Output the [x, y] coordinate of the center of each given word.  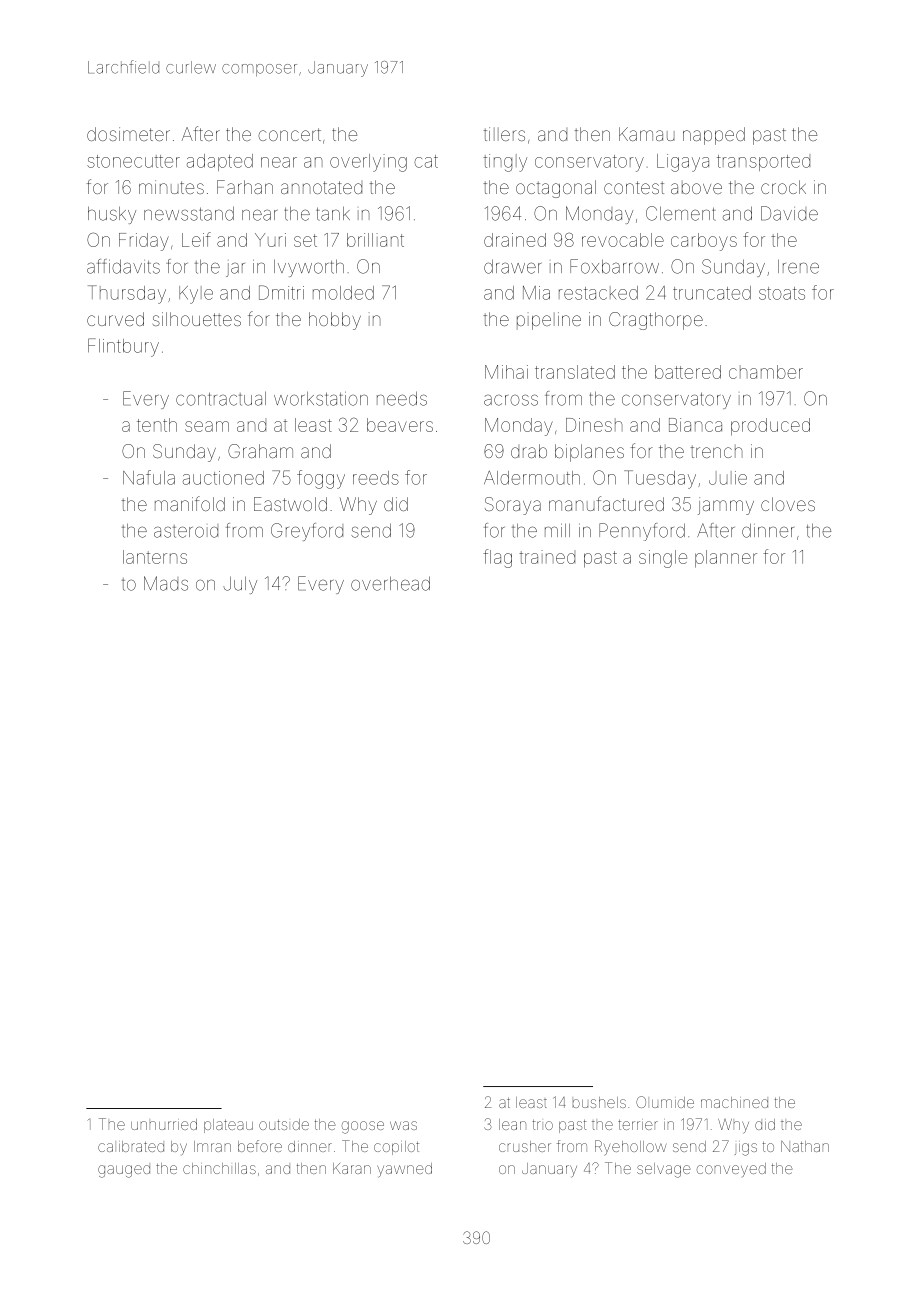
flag [497, 558]
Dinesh [594, 425]
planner [726, 559]
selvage [663, 1170]
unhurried [164, 1124]
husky [112, 215]
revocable [623, 240]
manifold [190, 503]
